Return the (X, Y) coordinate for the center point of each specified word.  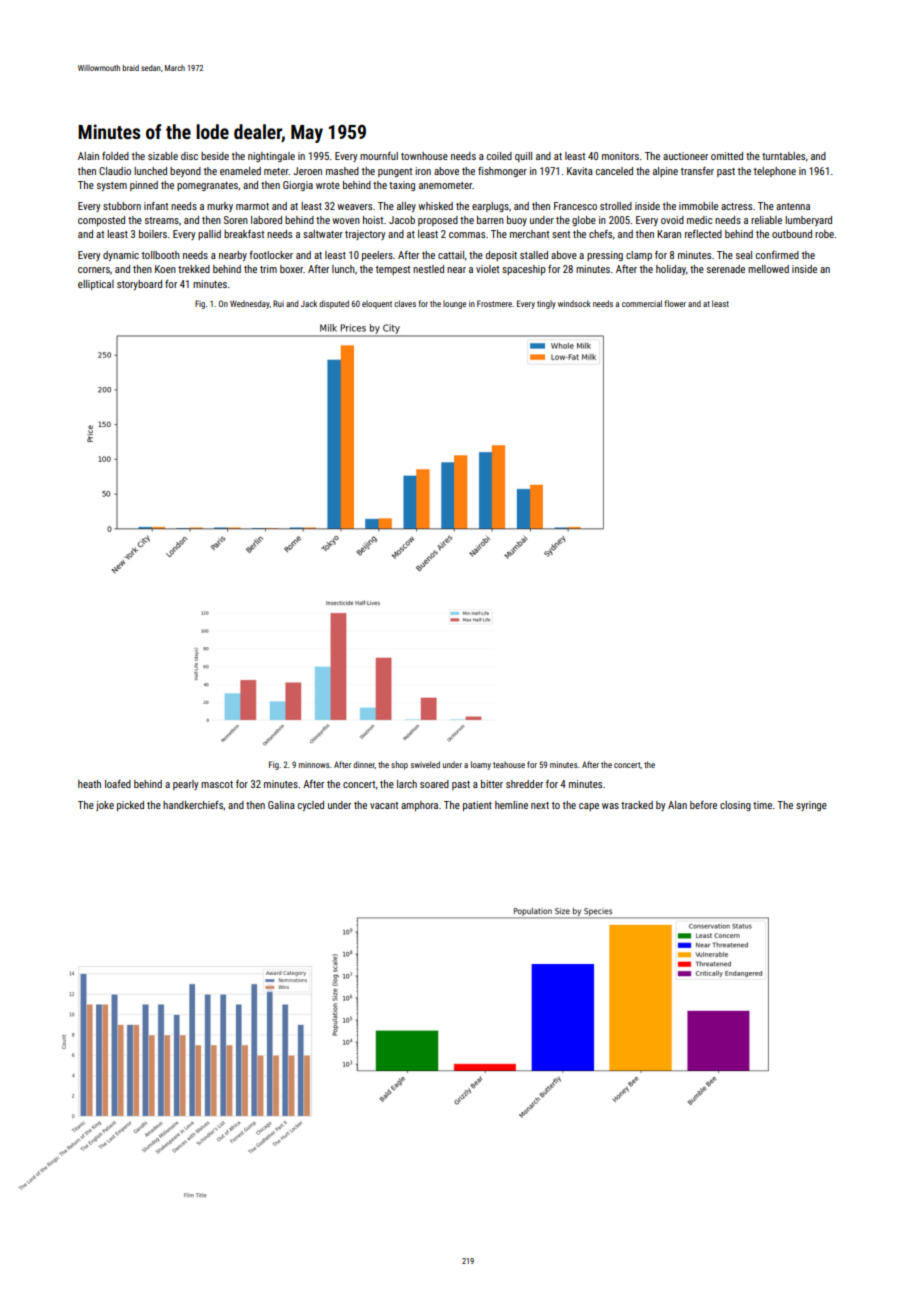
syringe (811, 806)
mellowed (768, 269)
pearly (185, 785)
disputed (334, 304)
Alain (88, 156)
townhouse (424, 156)
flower (675, 303)
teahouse (509, 764)
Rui (278, 303)
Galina (281, 805)
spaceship (524, 270)
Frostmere (494, 303)
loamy (481, 765)
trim (268, 269)
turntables (783, 156)
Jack (309, 303)
